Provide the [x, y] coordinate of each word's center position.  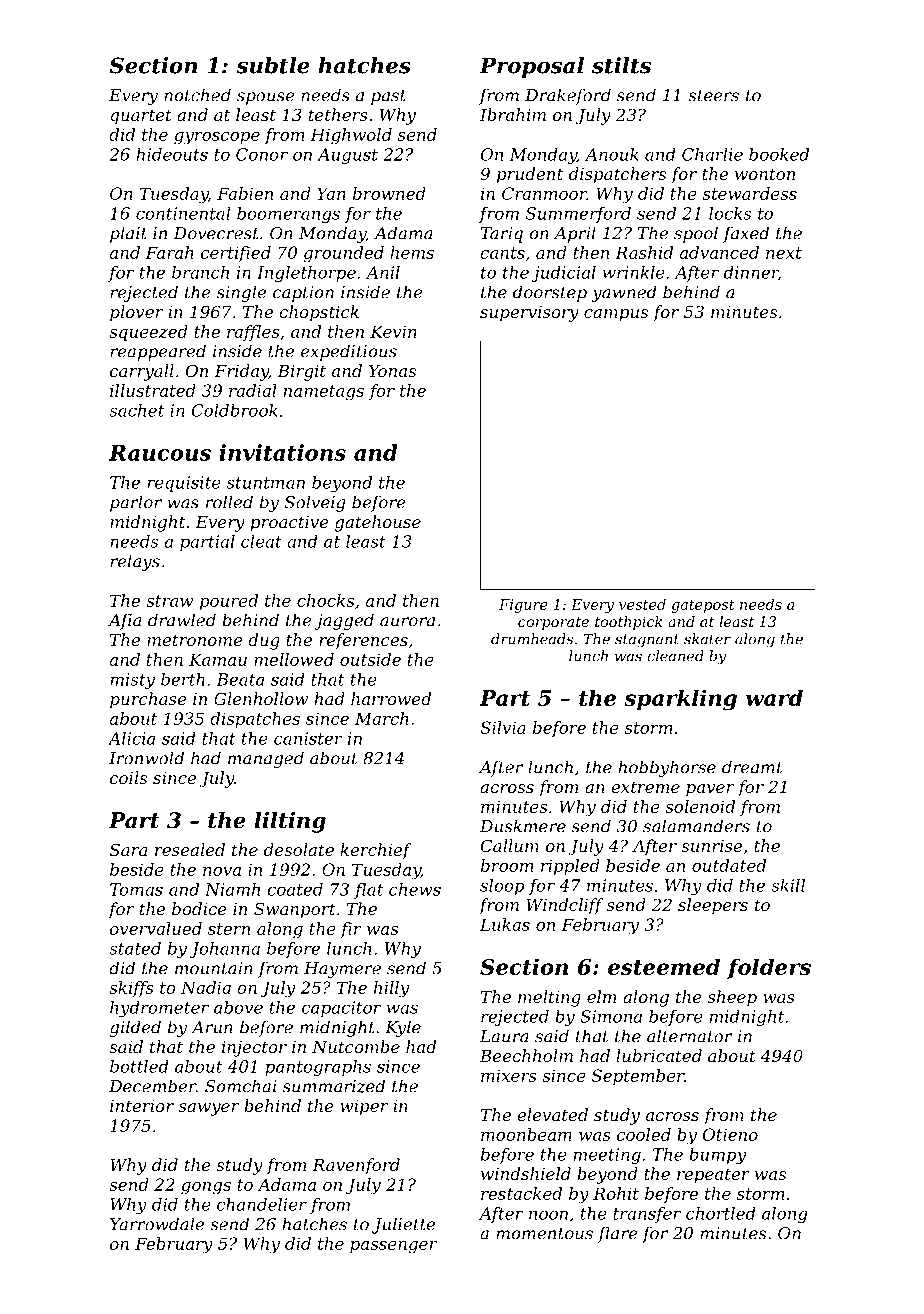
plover [136, 313]
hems [412, 252]
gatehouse [378, 523]
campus [616, 315]
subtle [273, 65]
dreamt [752, 767]
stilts [621, 65]
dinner [751, 273]
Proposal [531, 67]
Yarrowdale [157, 1224]
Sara [128, 849]
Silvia [503, 727]
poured [229, 602]
